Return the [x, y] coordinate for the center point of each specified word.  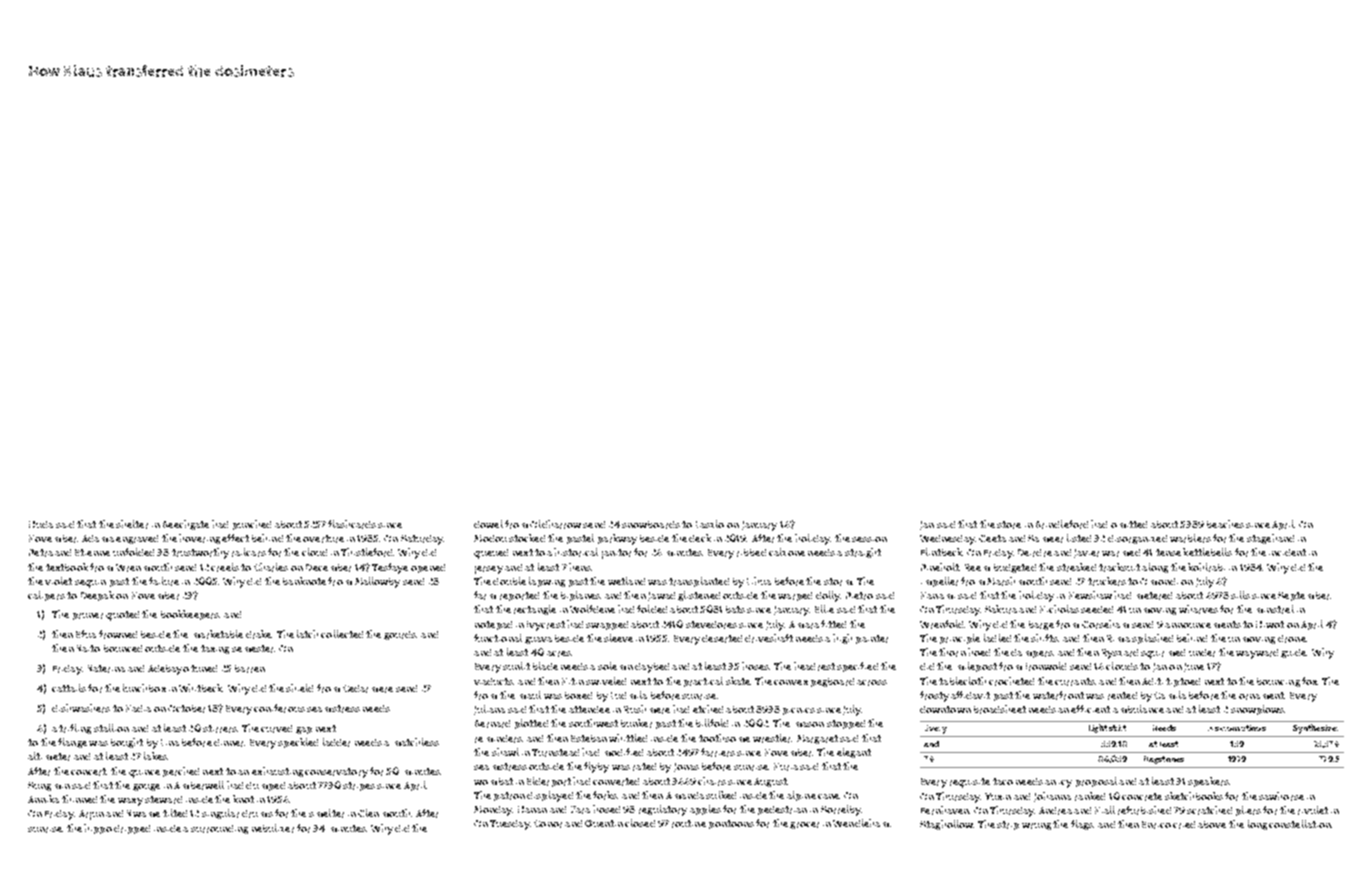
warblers [1190, 538]
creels [225, 567]
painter [872, 639]
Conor [548, 824]
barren [250, 669]
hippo [98, 829]
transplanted [699, 582]
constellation [1300, 824]
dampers [1032, 653]
